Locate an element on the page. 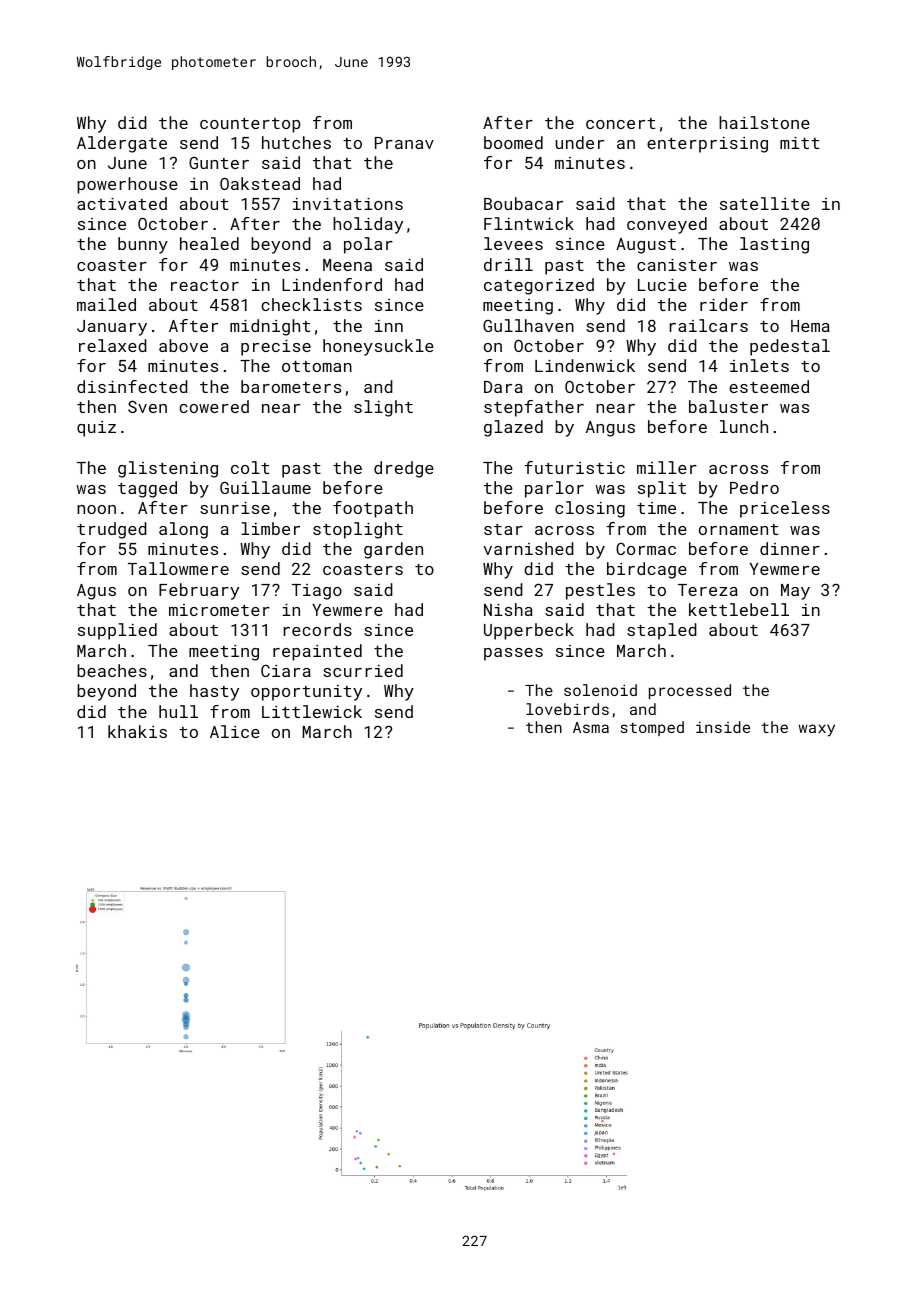  invitations is located at coordinates (348, 204).
